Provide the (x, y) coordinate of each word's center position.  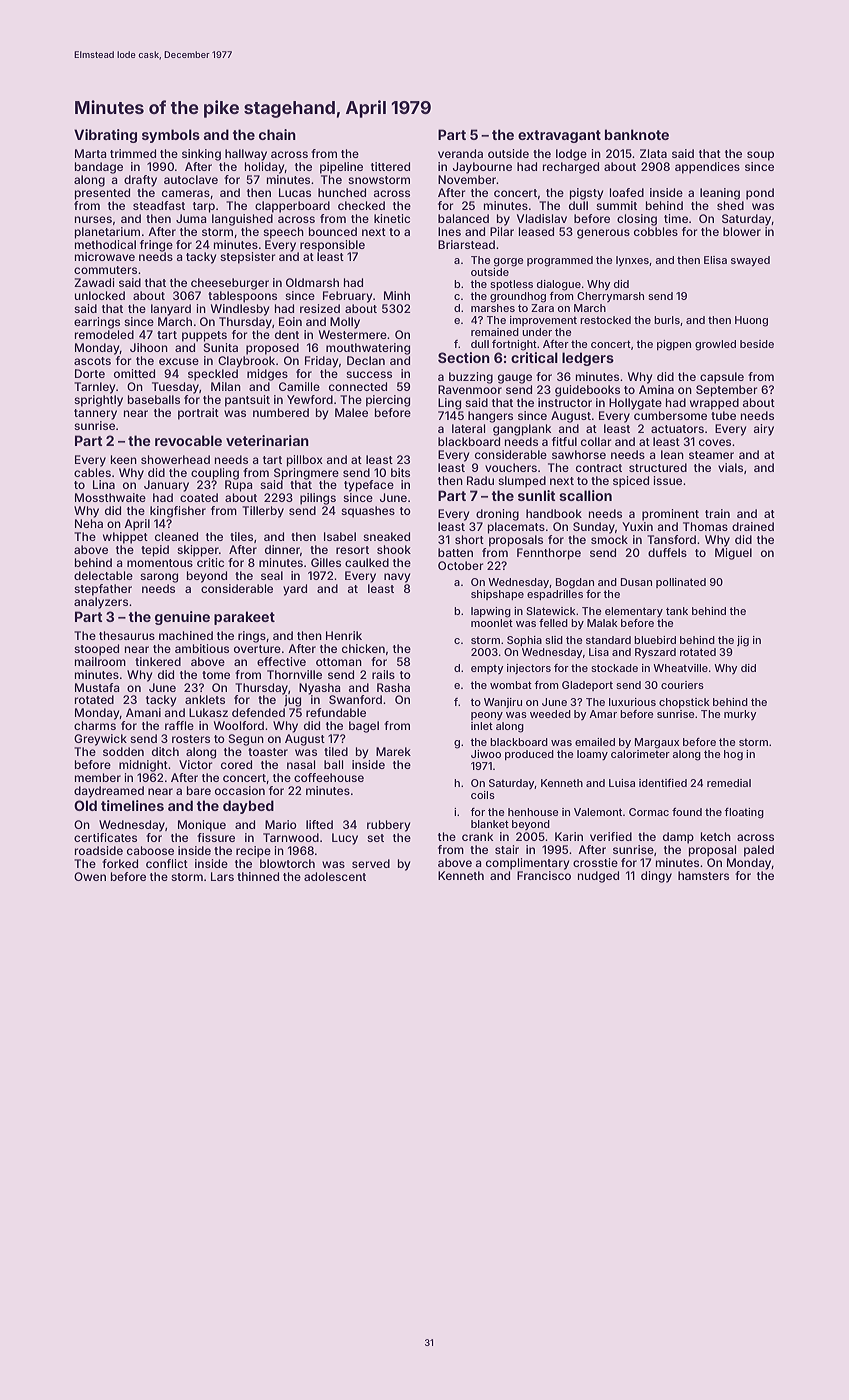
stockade (614, 668)
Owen (90, 876)
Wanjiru (503, 703)
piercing (388, 401)
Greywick (100, 740)
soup (760, 156)
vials (730, 467)
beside (757, 344)
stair (507, 849)
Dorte (90, 373)
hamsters (703, 875)
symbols (171, 136)
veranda (460, 153)
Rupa (239, 486)
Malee (351, 412)
